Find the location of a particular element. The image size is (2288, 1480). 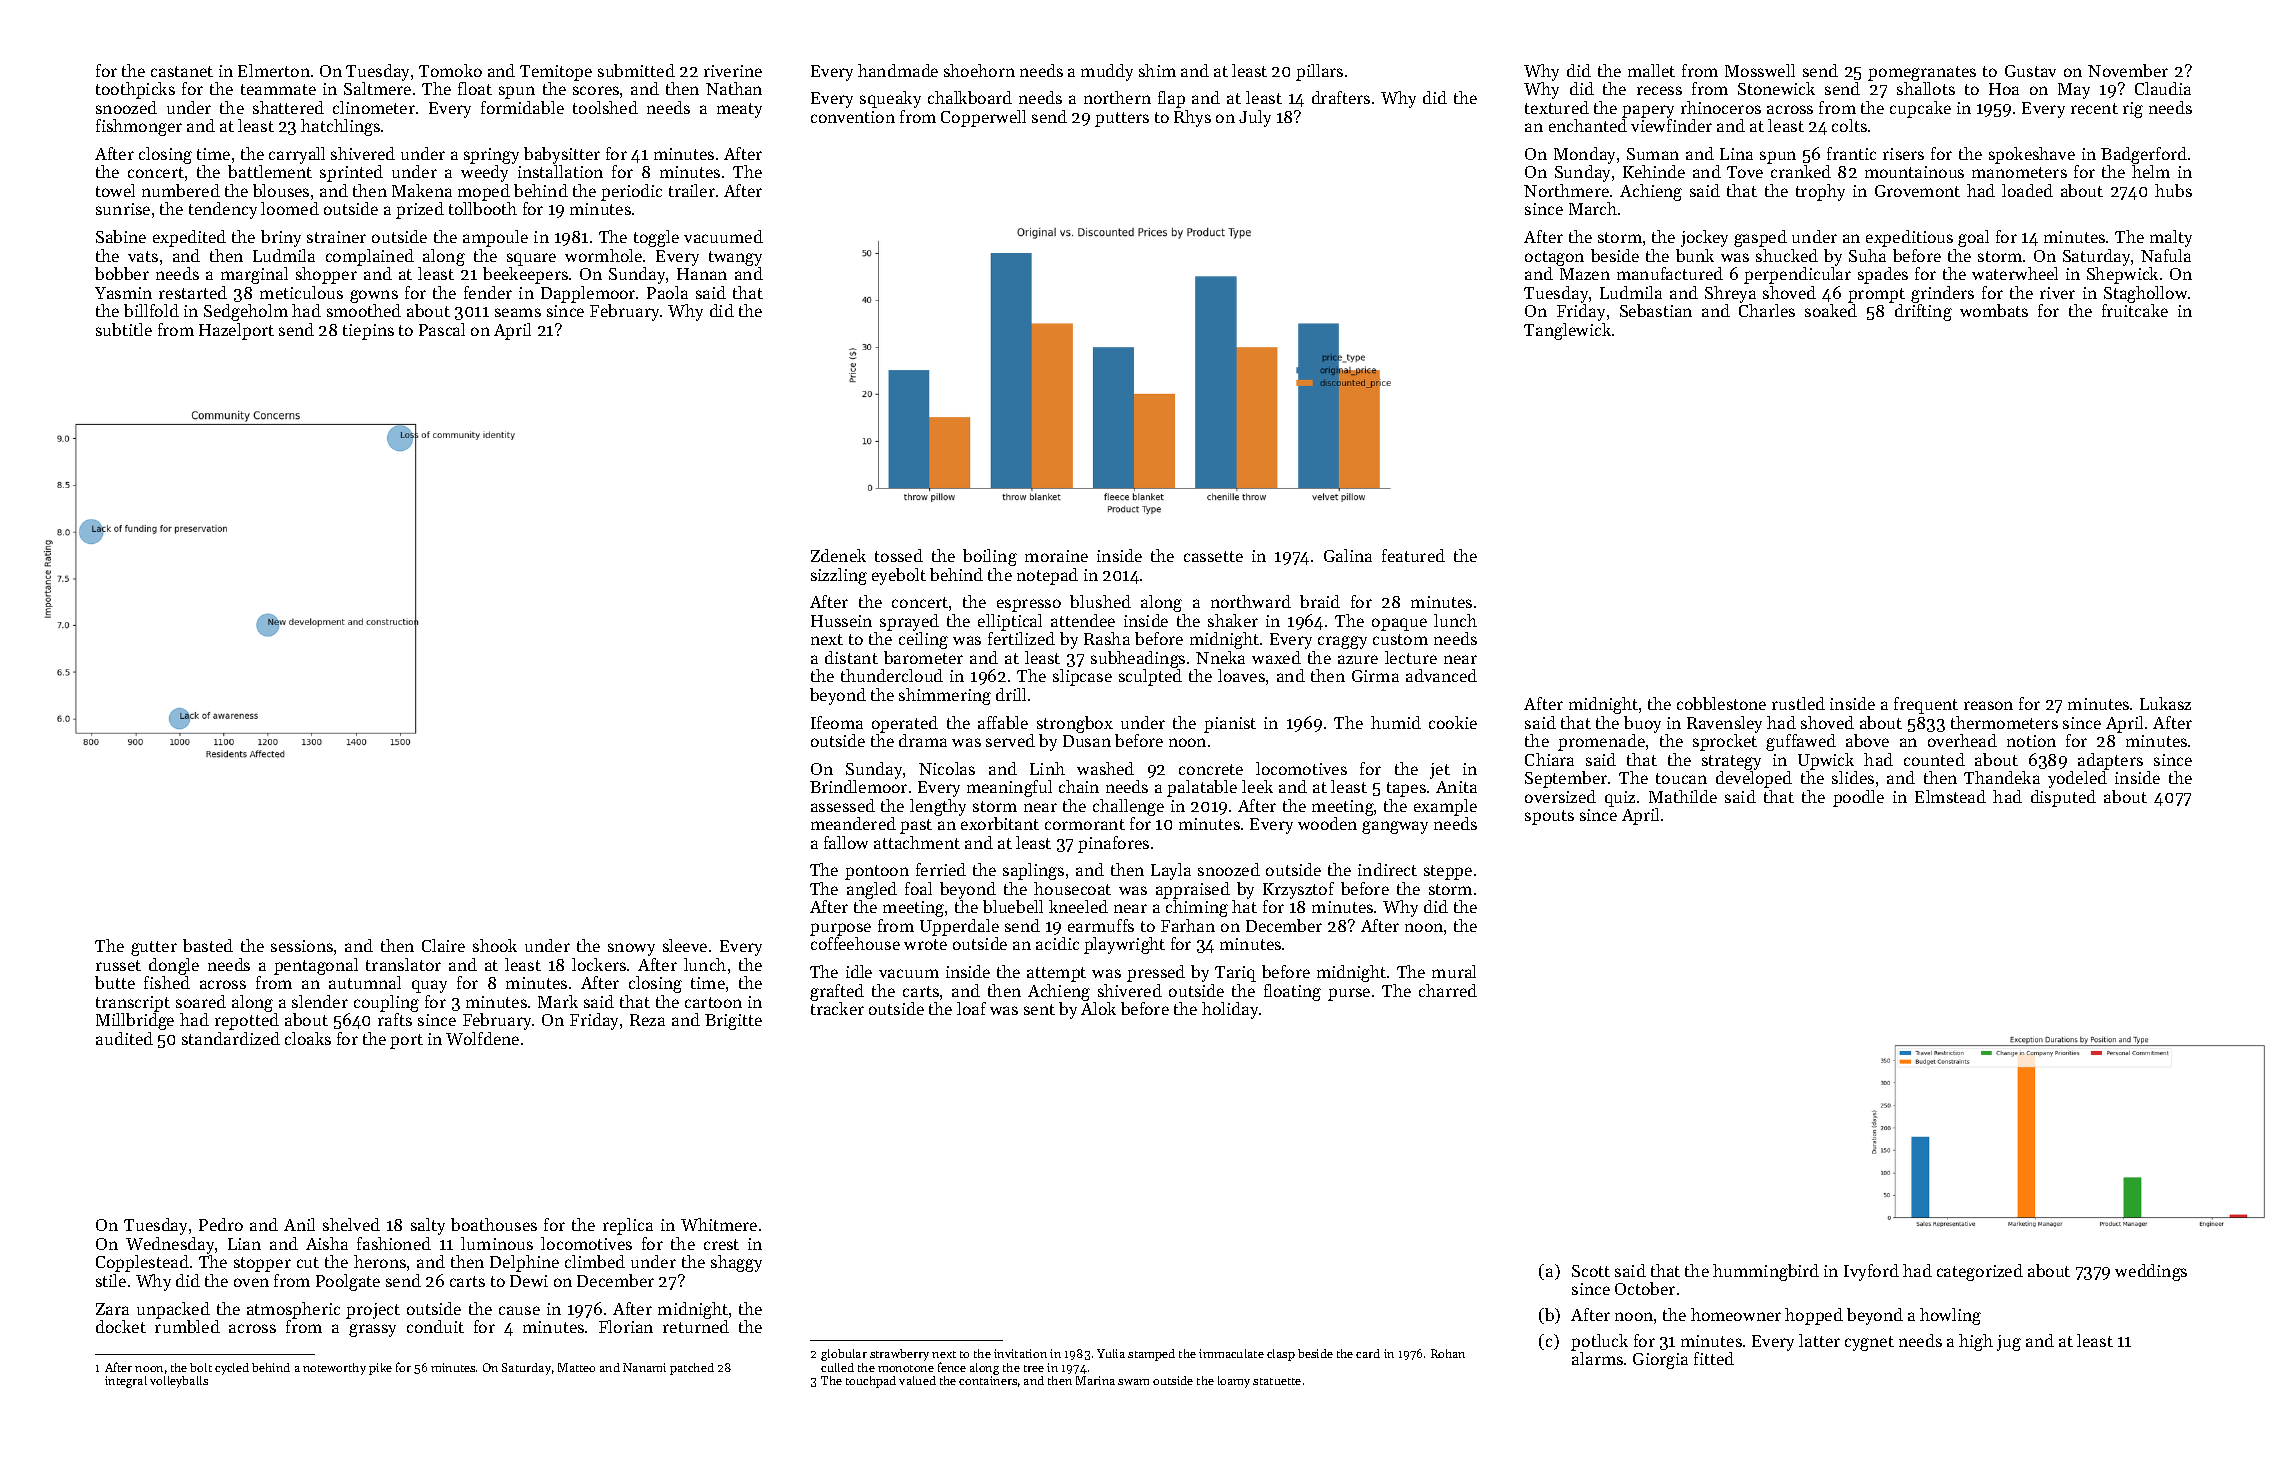

Pedro is located at coordinates (221, 1224).
